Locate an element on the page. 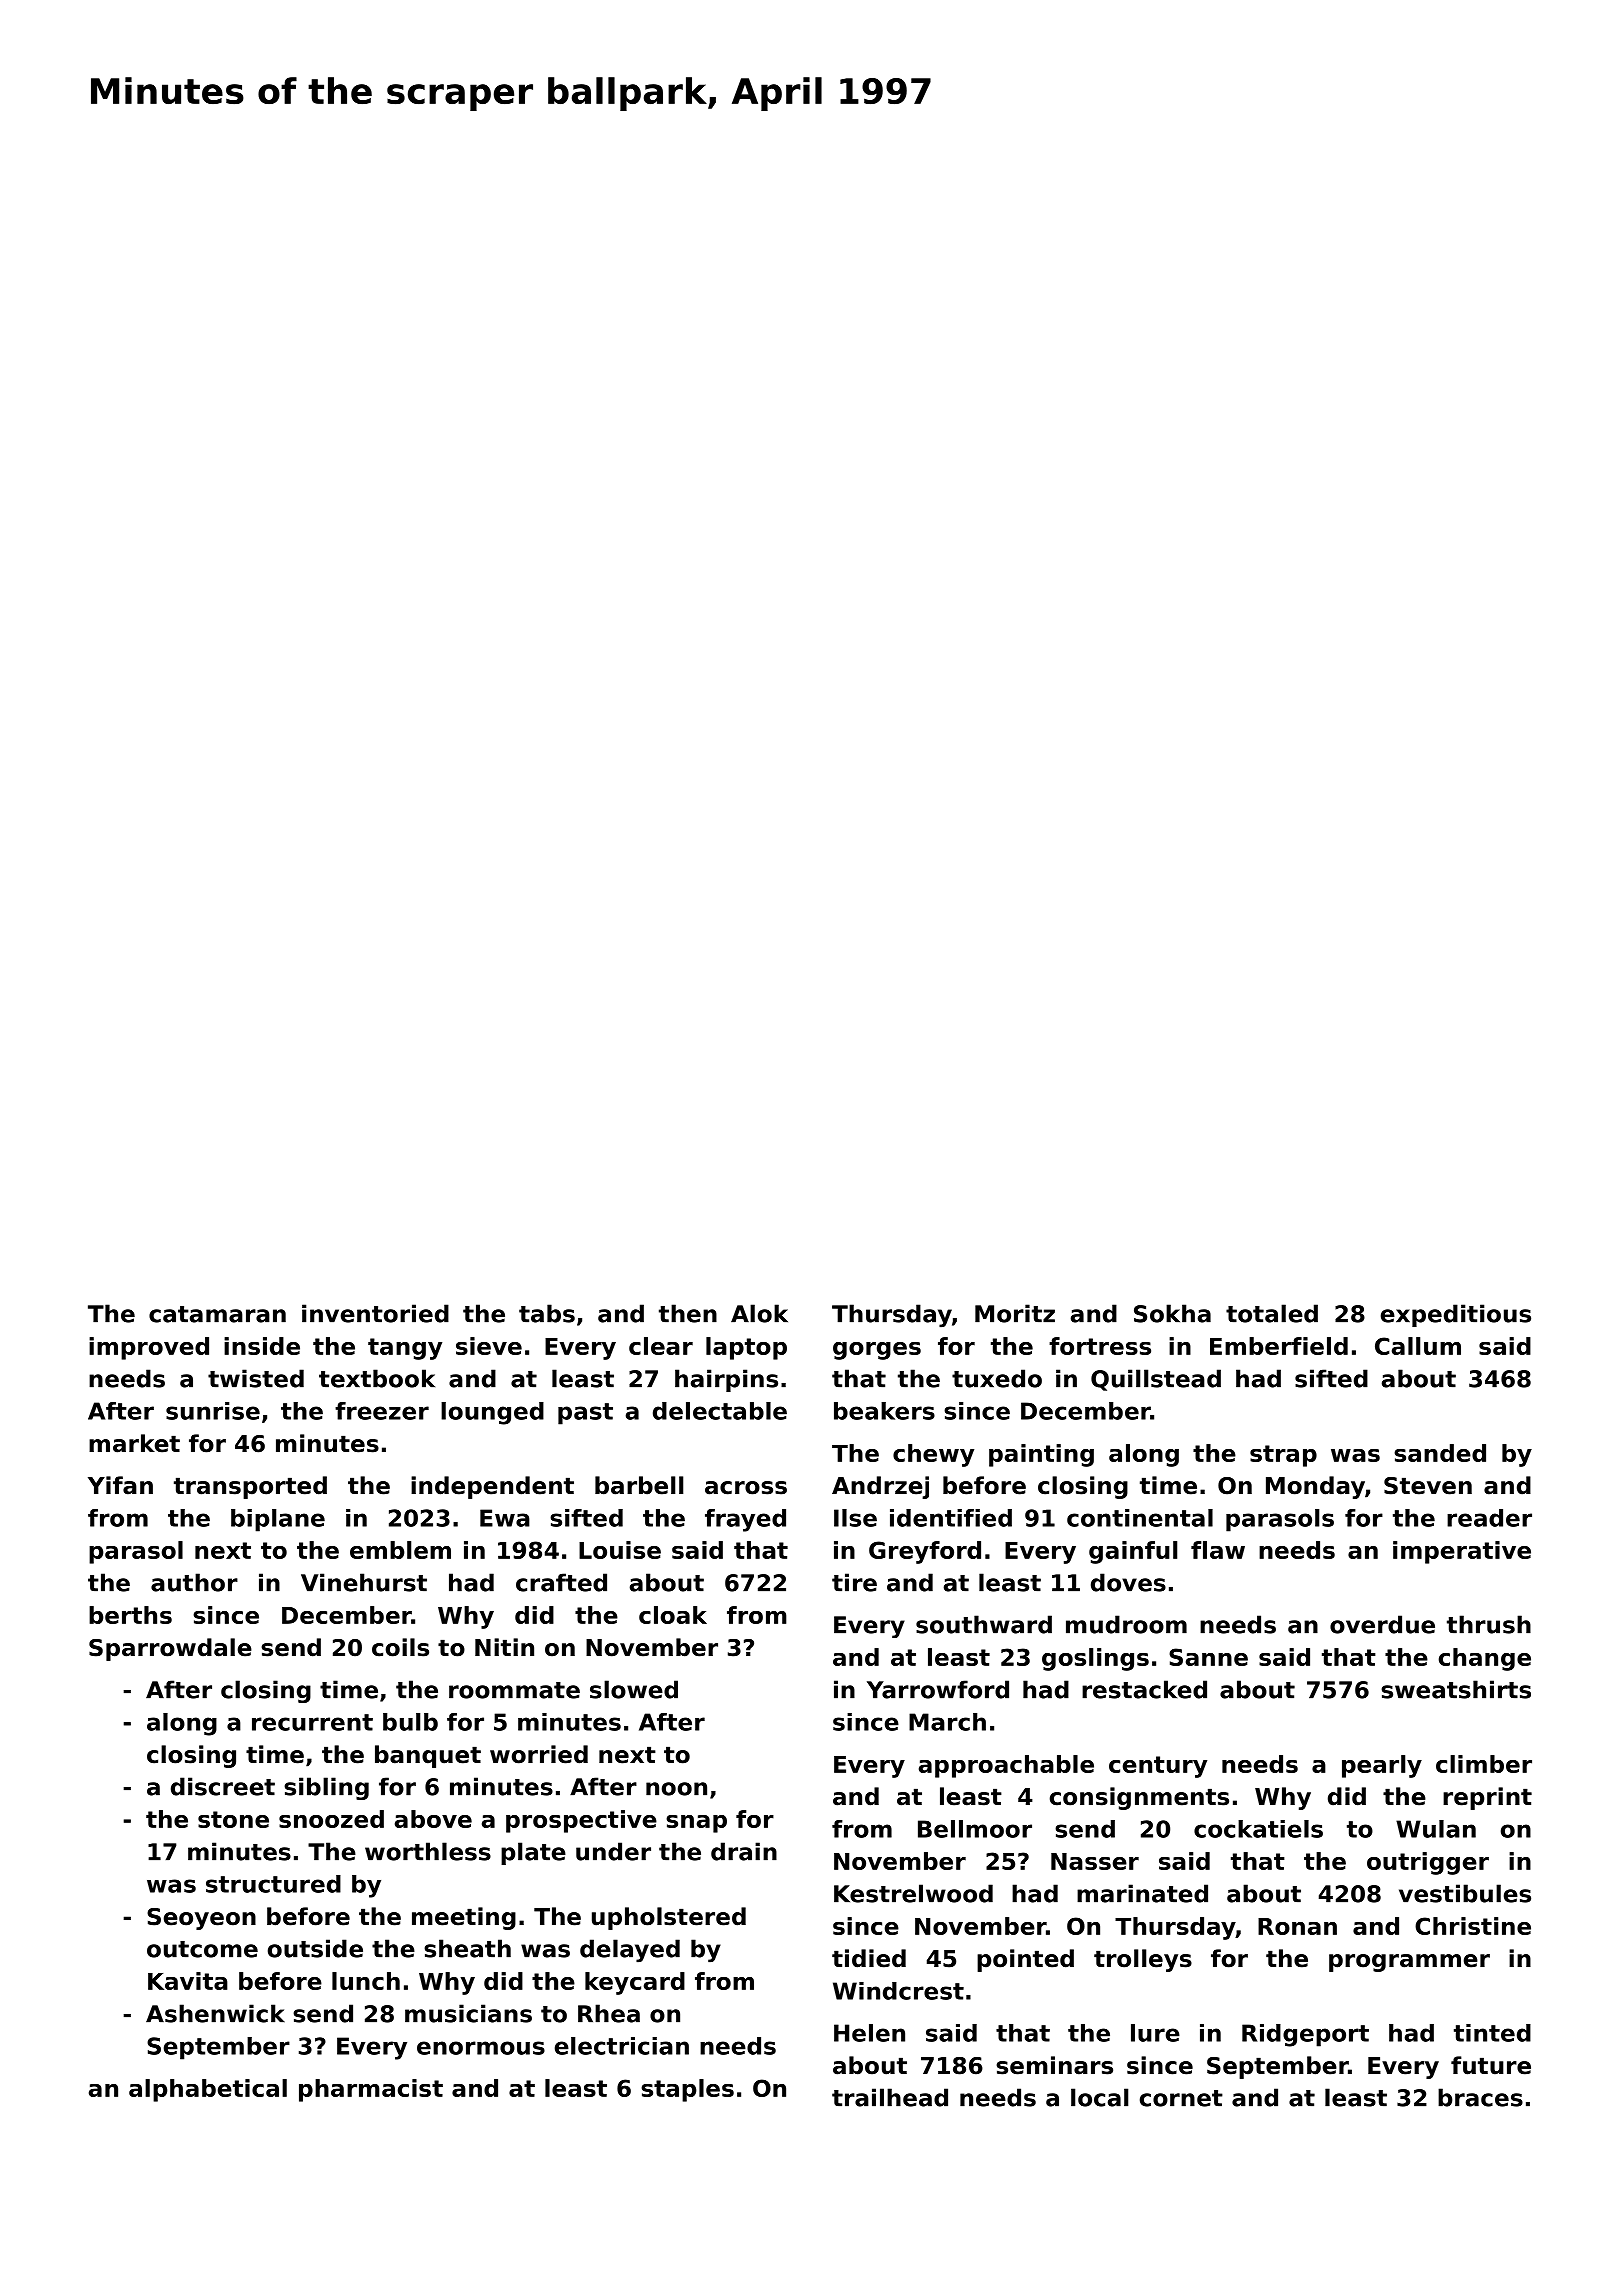 This page has width=1620, height=2292. staples is located at coordinates (687, 2090).
